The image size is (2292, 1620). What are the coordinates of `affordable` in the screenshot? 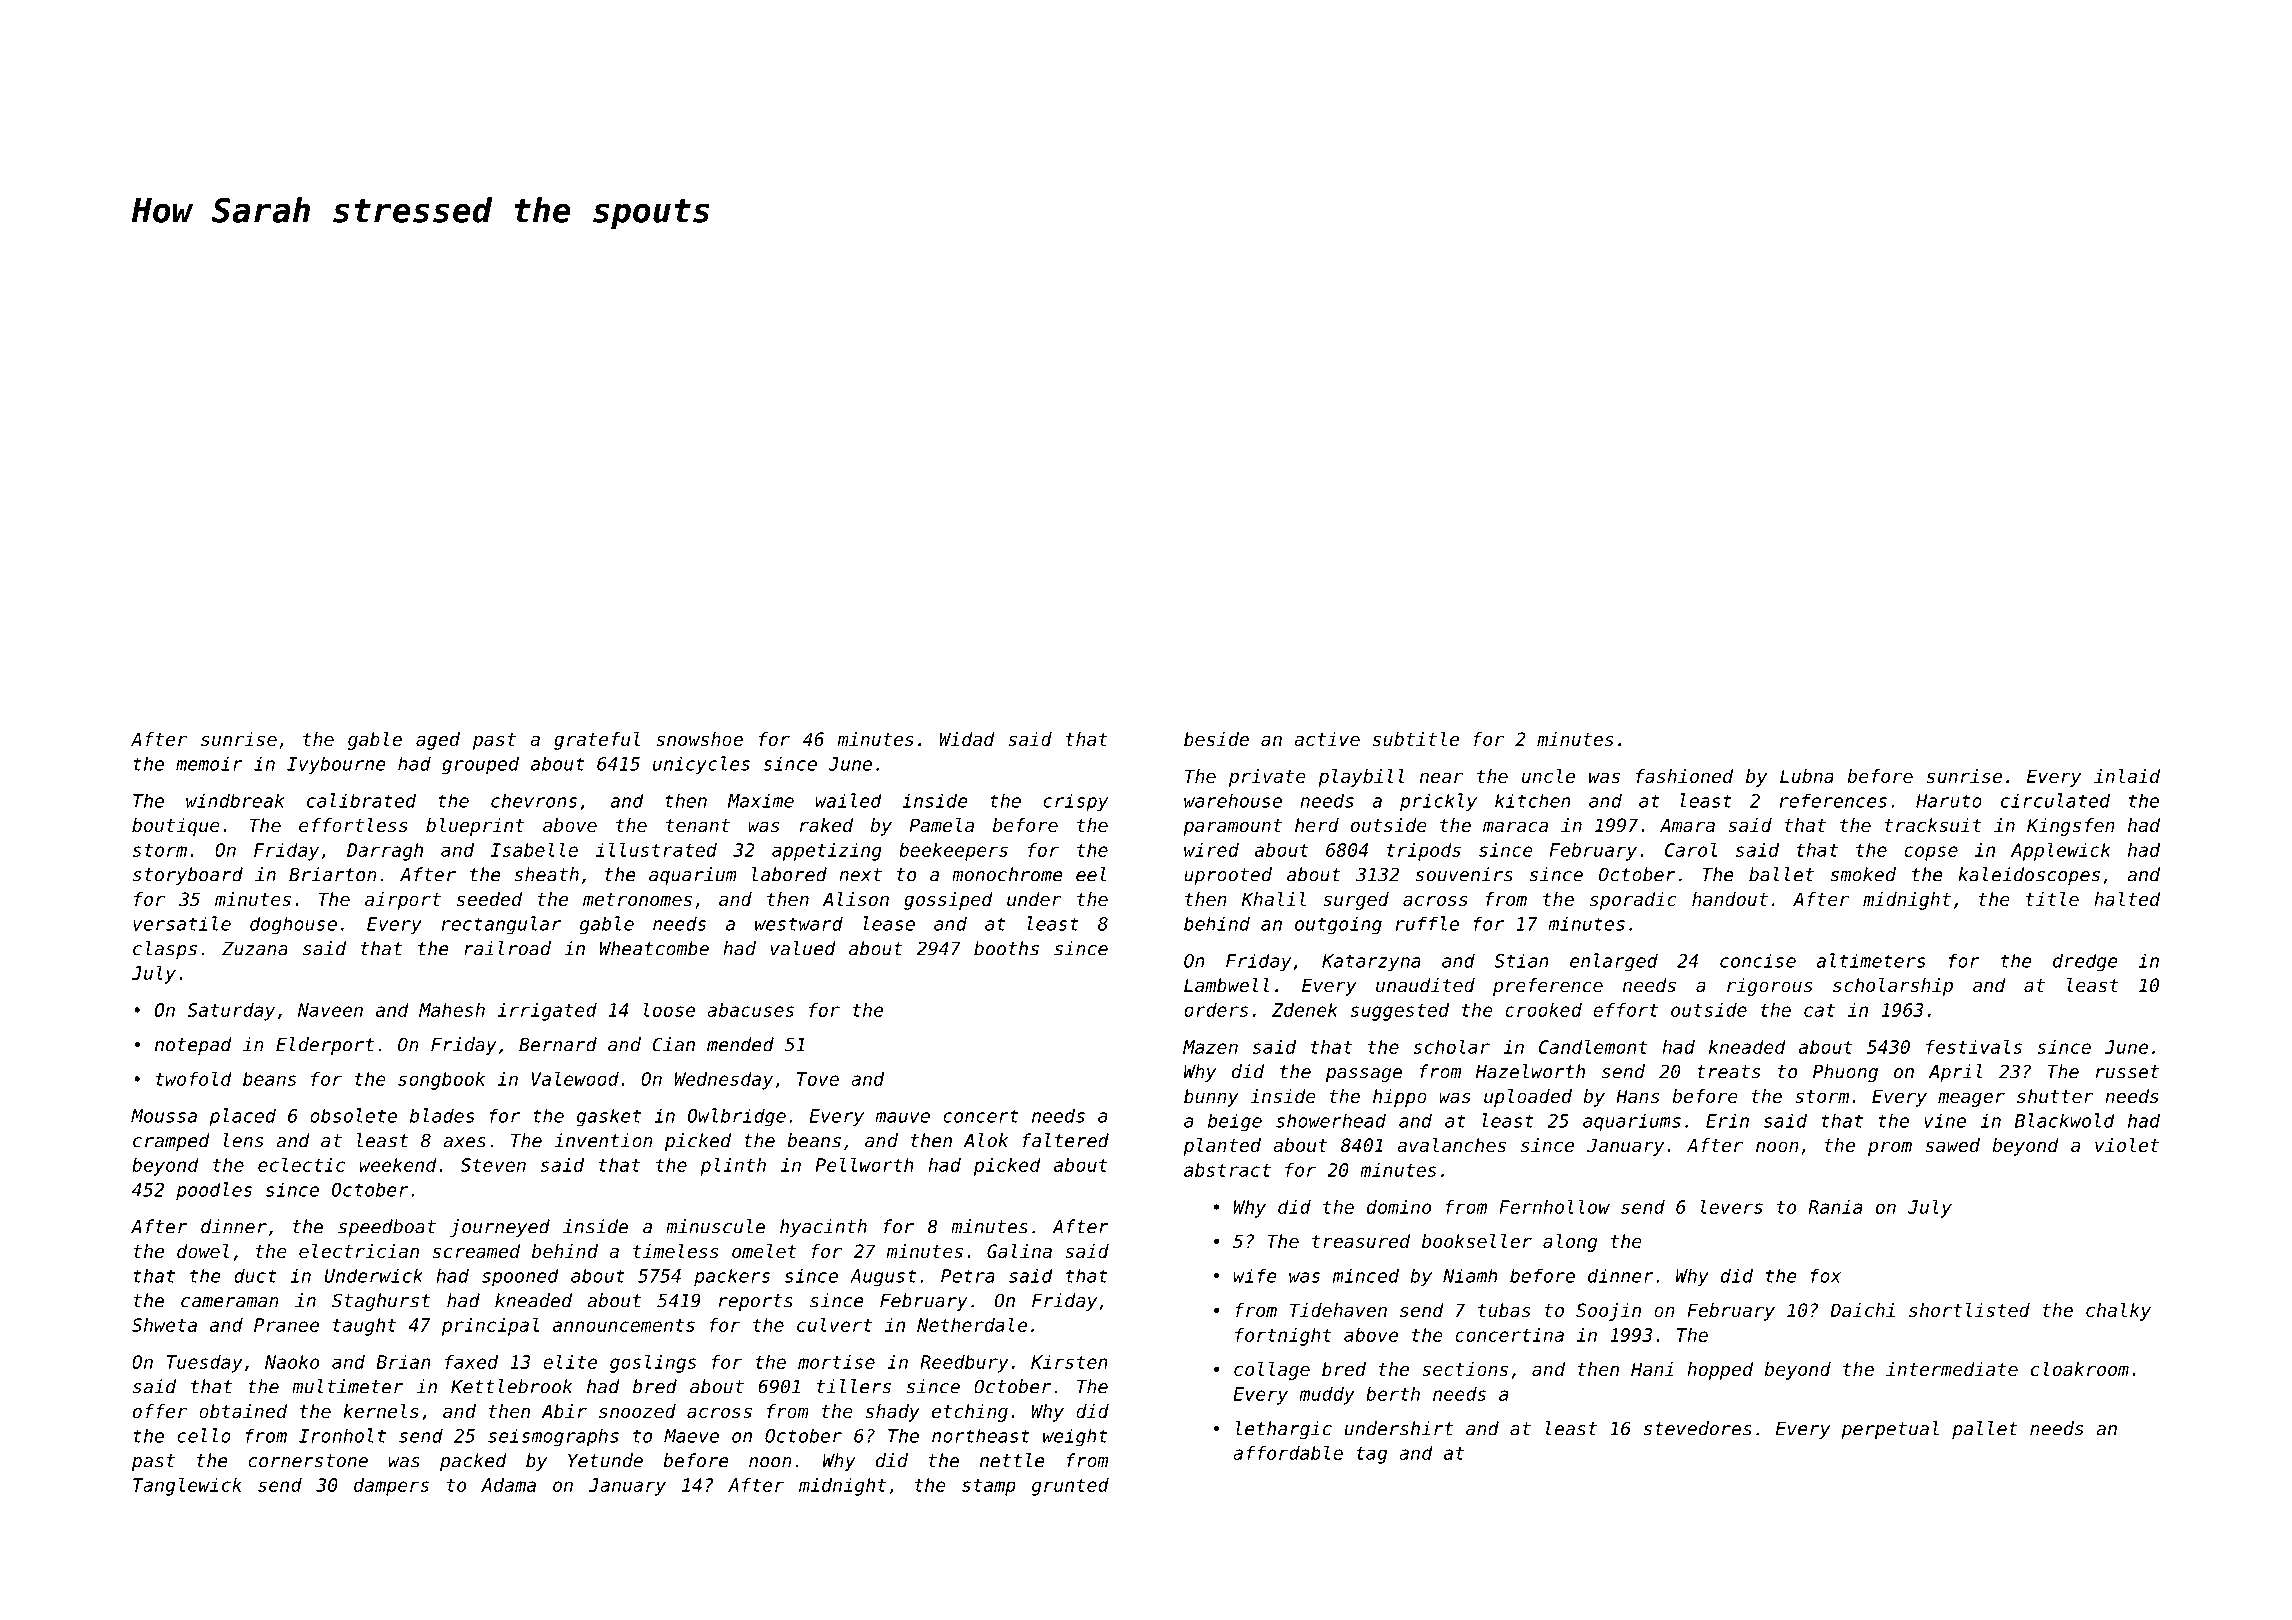 It's located at (1288, 1452).
